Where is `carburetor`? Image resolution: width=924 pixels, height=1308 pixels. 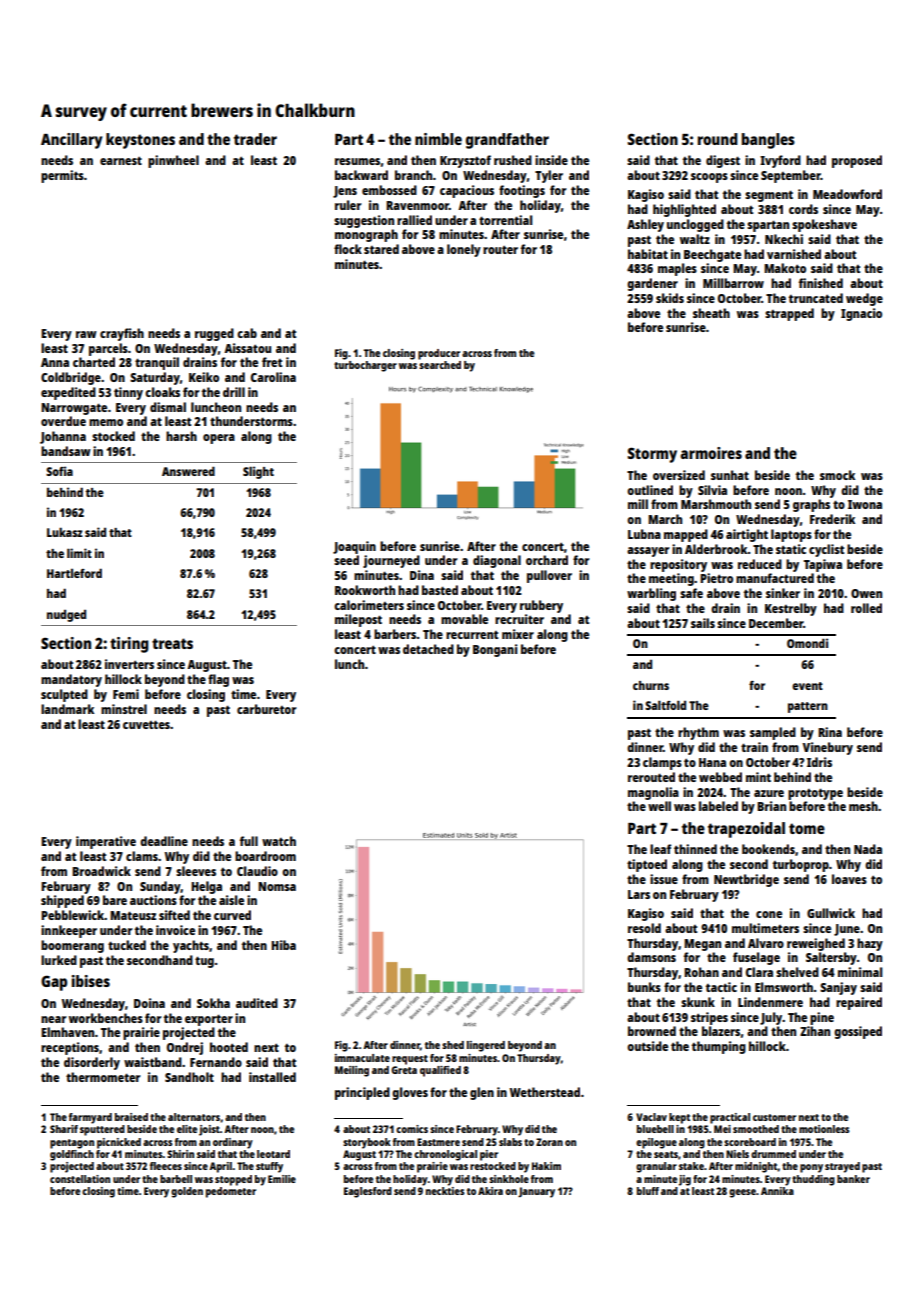
carburetor is located at coordinates (266, 709).
